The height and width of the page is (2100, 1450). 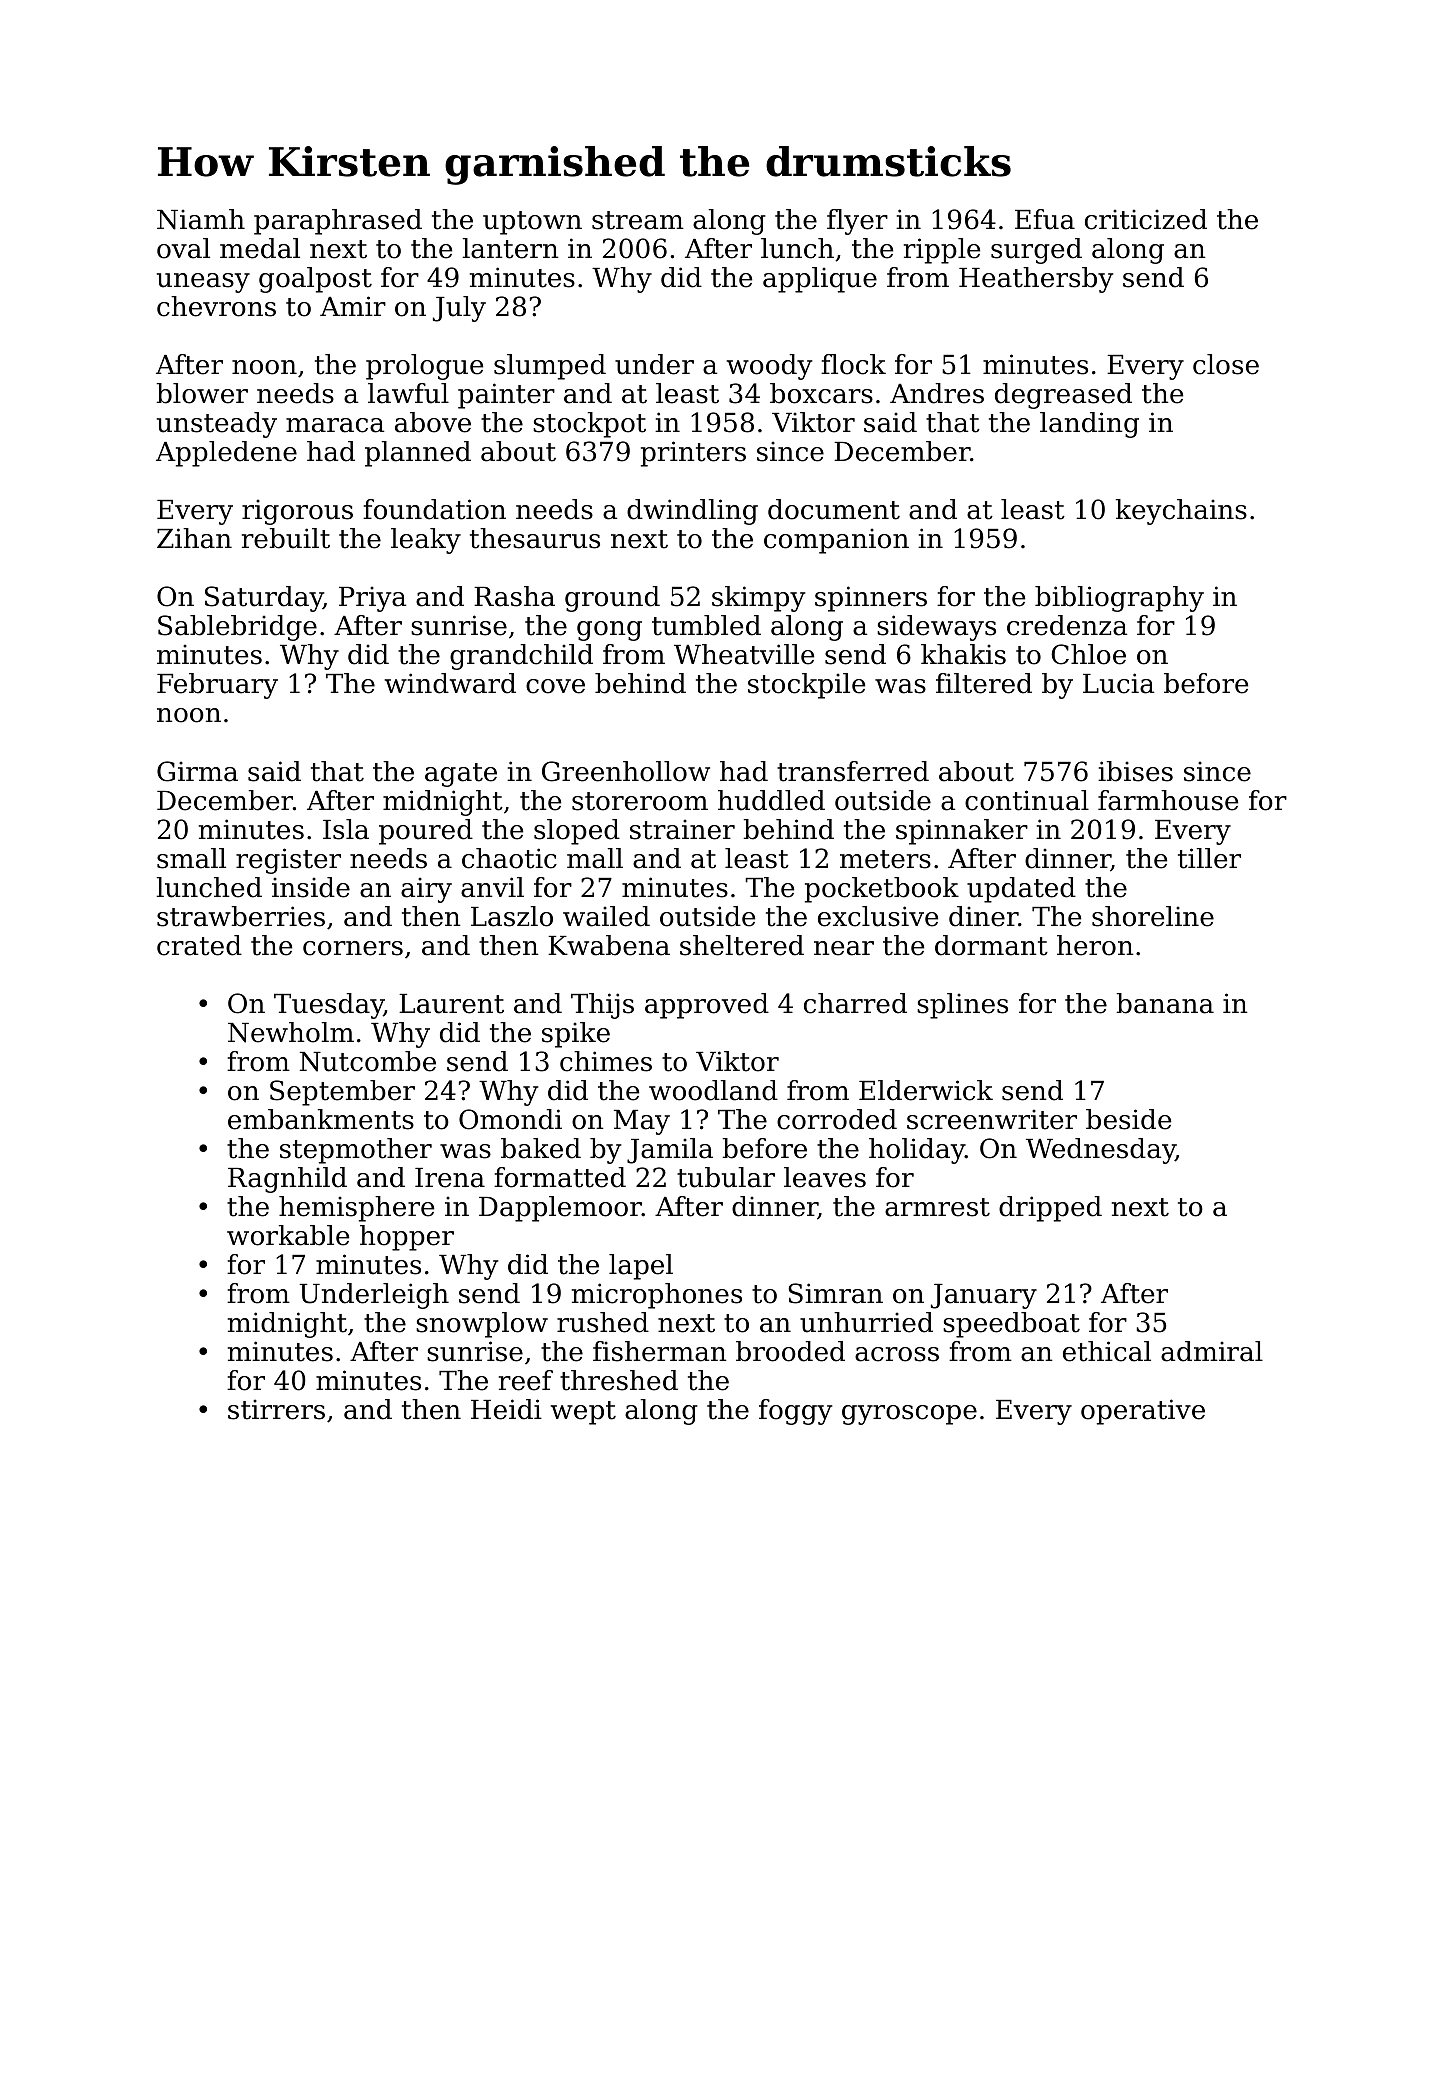 What do you see at coordinates (372, 599) in the page?
I see `Priya` at bounding box center [372, 599].
